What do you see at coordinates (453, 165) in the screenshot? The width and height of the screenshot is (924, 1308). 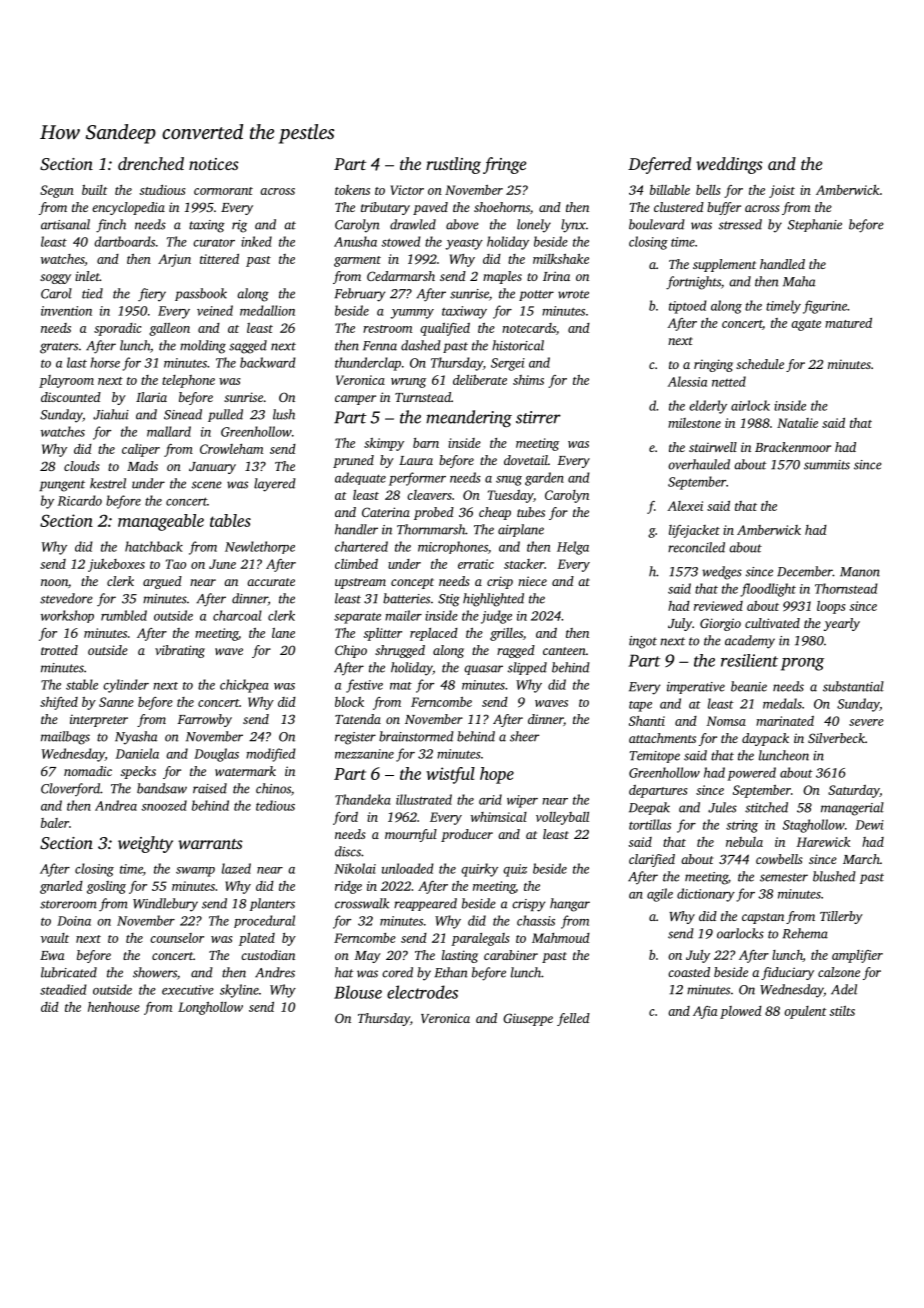 I see `rustling` at bounding box center [453, 165].
